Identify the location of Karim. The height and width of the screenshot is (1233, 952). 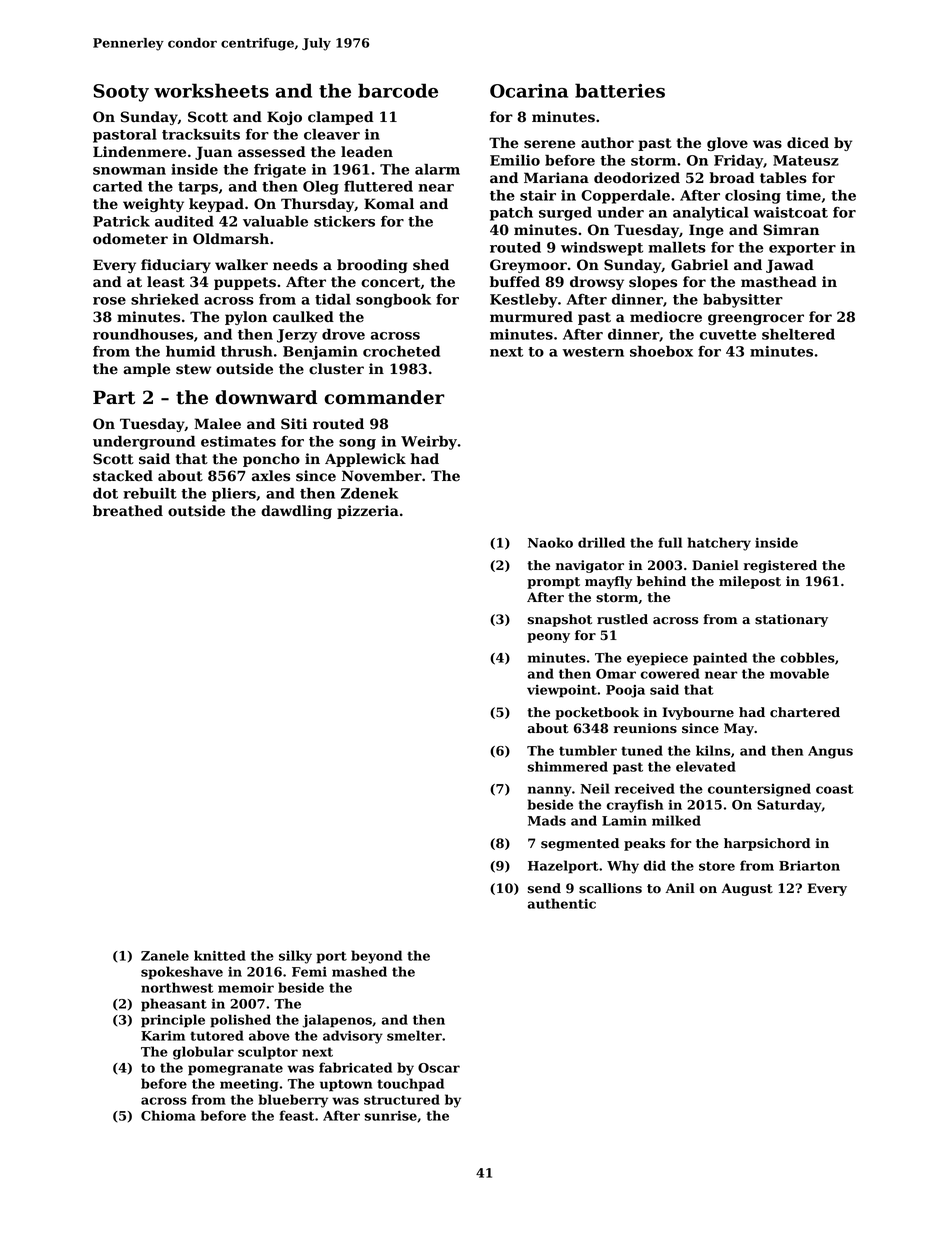
(163, 1035).
